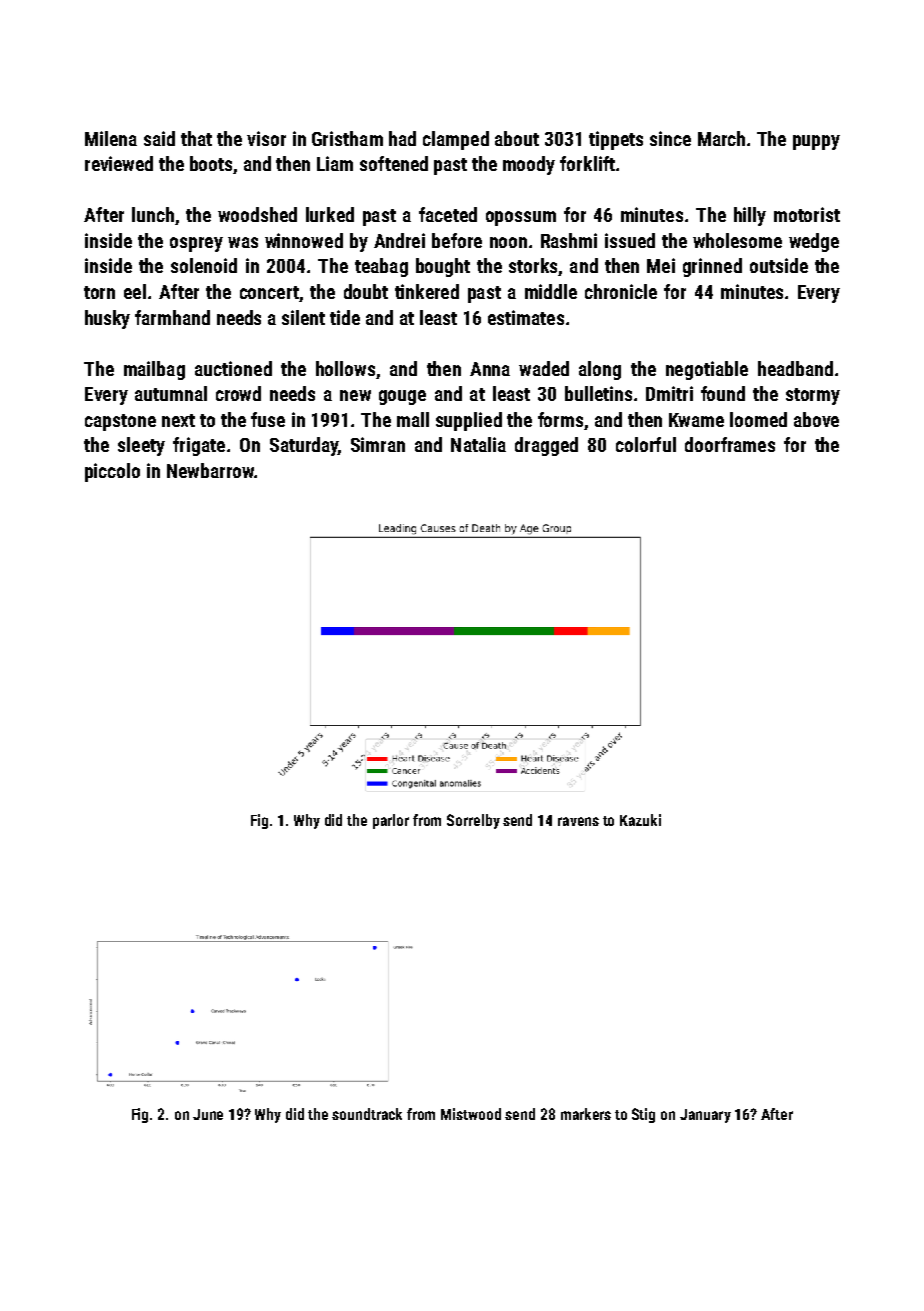 Image resolution: width=924 pixels, height=1311 pixels. What do you see at coordinates (471, 1114) in the document?
I see `Mistwood` at bounding box center [471, 1114].
